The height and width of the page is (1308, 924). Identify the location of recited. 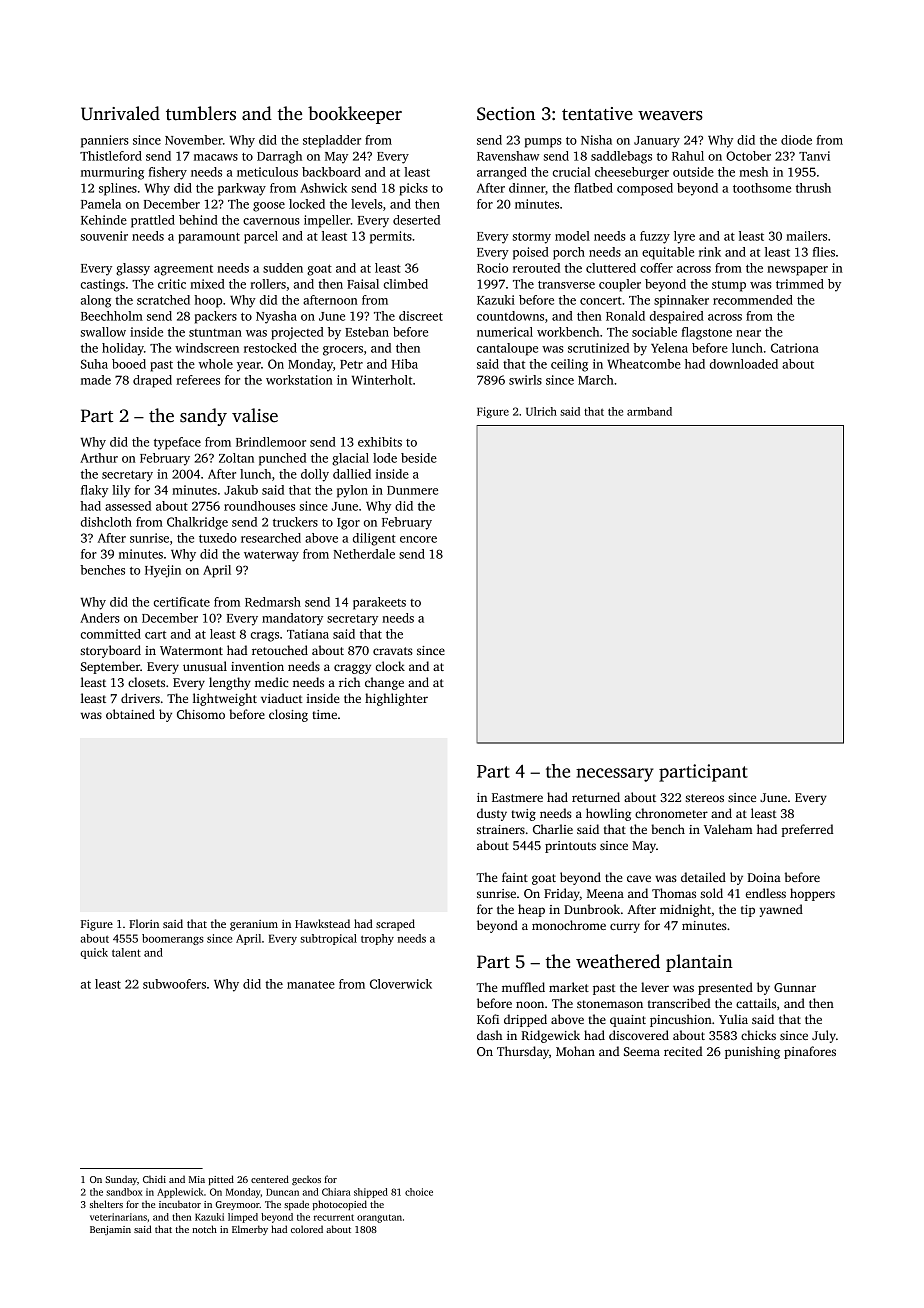
(683, 1051).
